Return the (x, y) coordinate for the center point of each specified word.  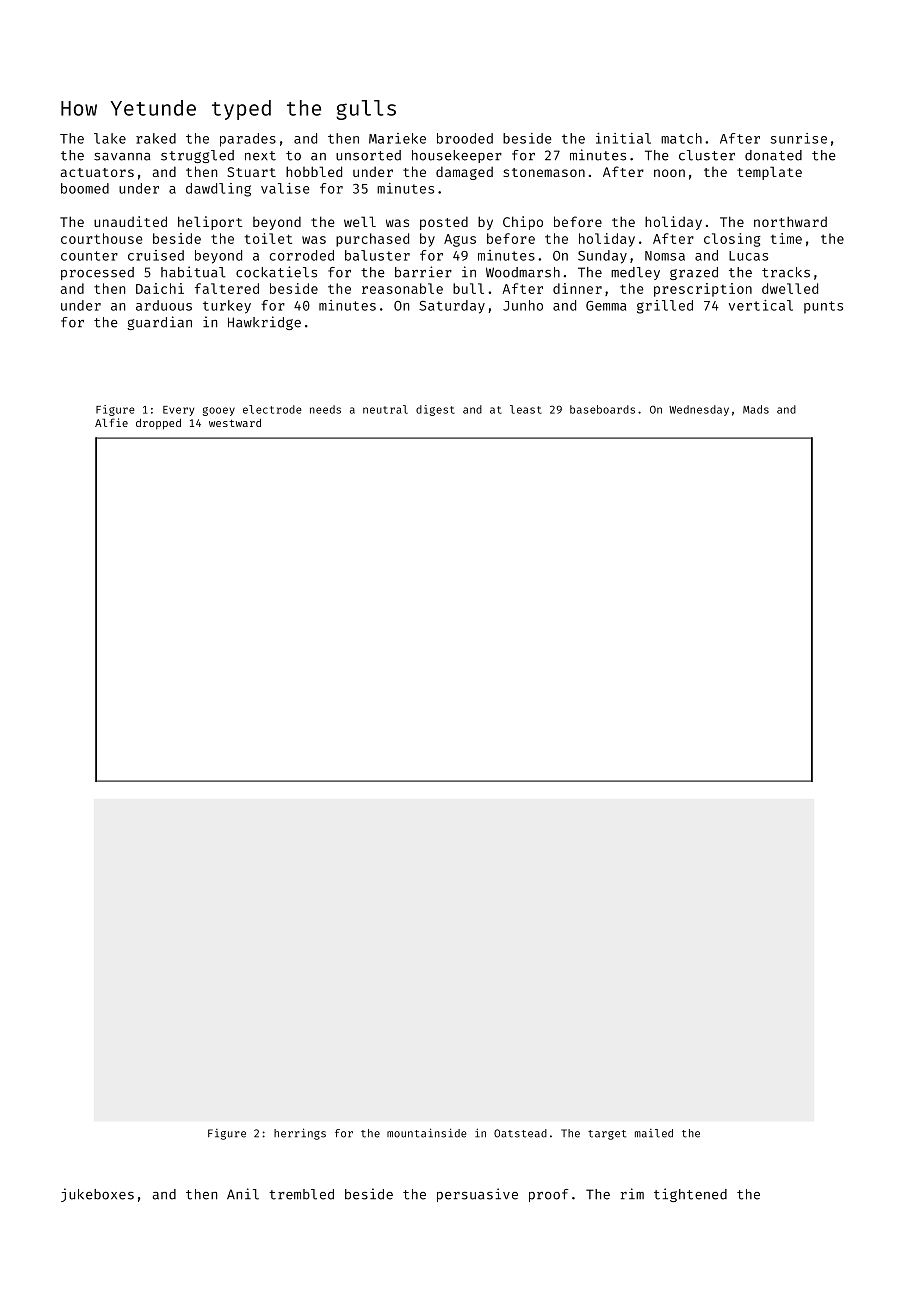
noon (669, 173)
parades (248, 140)
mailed (654, 1133)
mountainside (427, 1133)
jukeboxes (97, 1195)
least (526, 409)
